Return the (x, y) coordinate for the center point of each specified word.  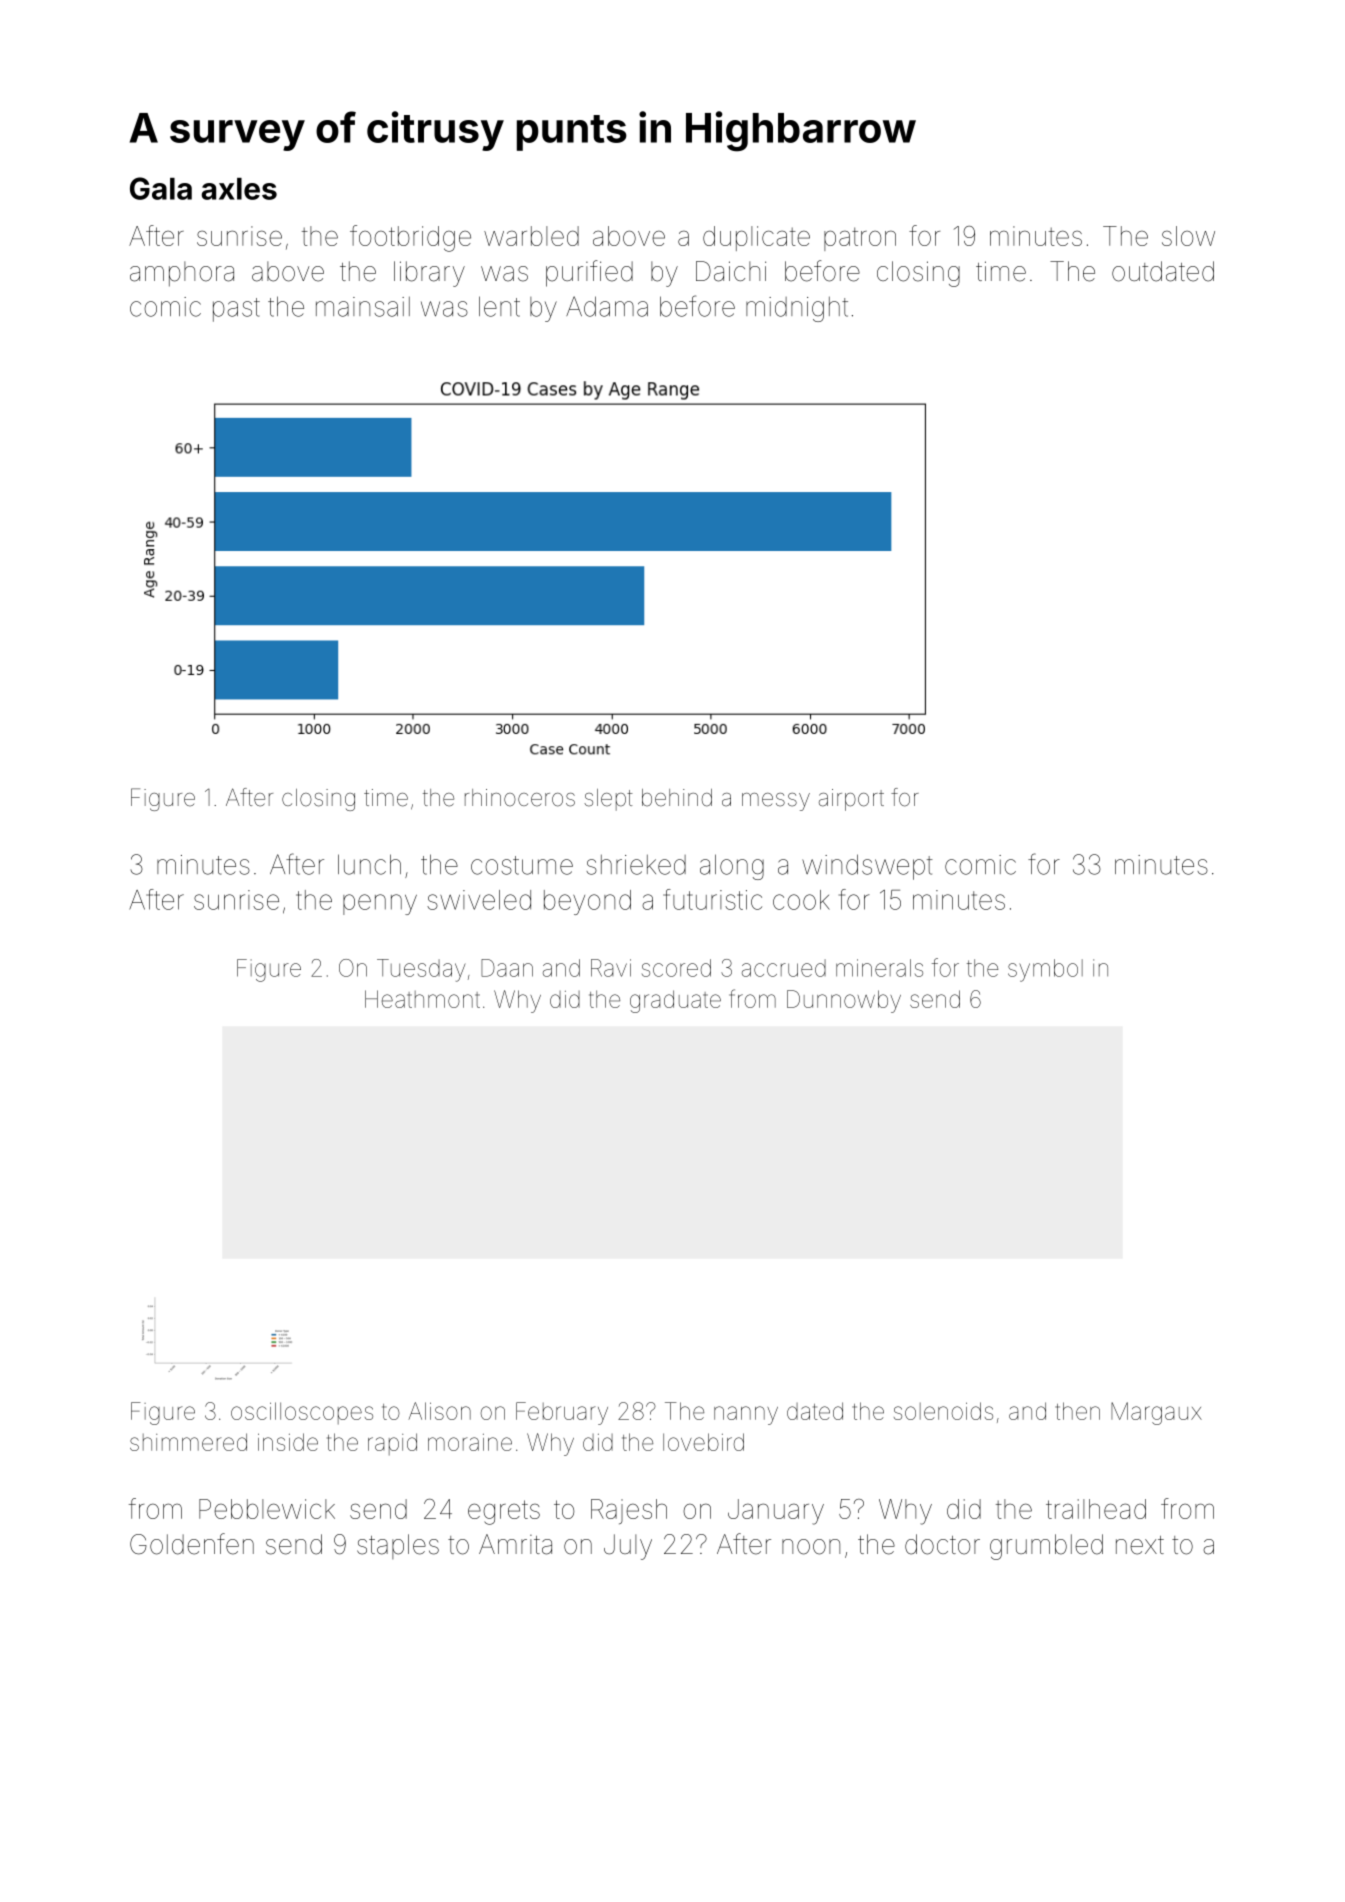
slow (1188, 236)
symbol (1045, 970)
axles (239, 189)
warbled (531, 236)
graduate (675, 1001)
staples (398, 1546)
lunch (369, 864)
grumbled (1046, 1547)
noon (811, 1547)
